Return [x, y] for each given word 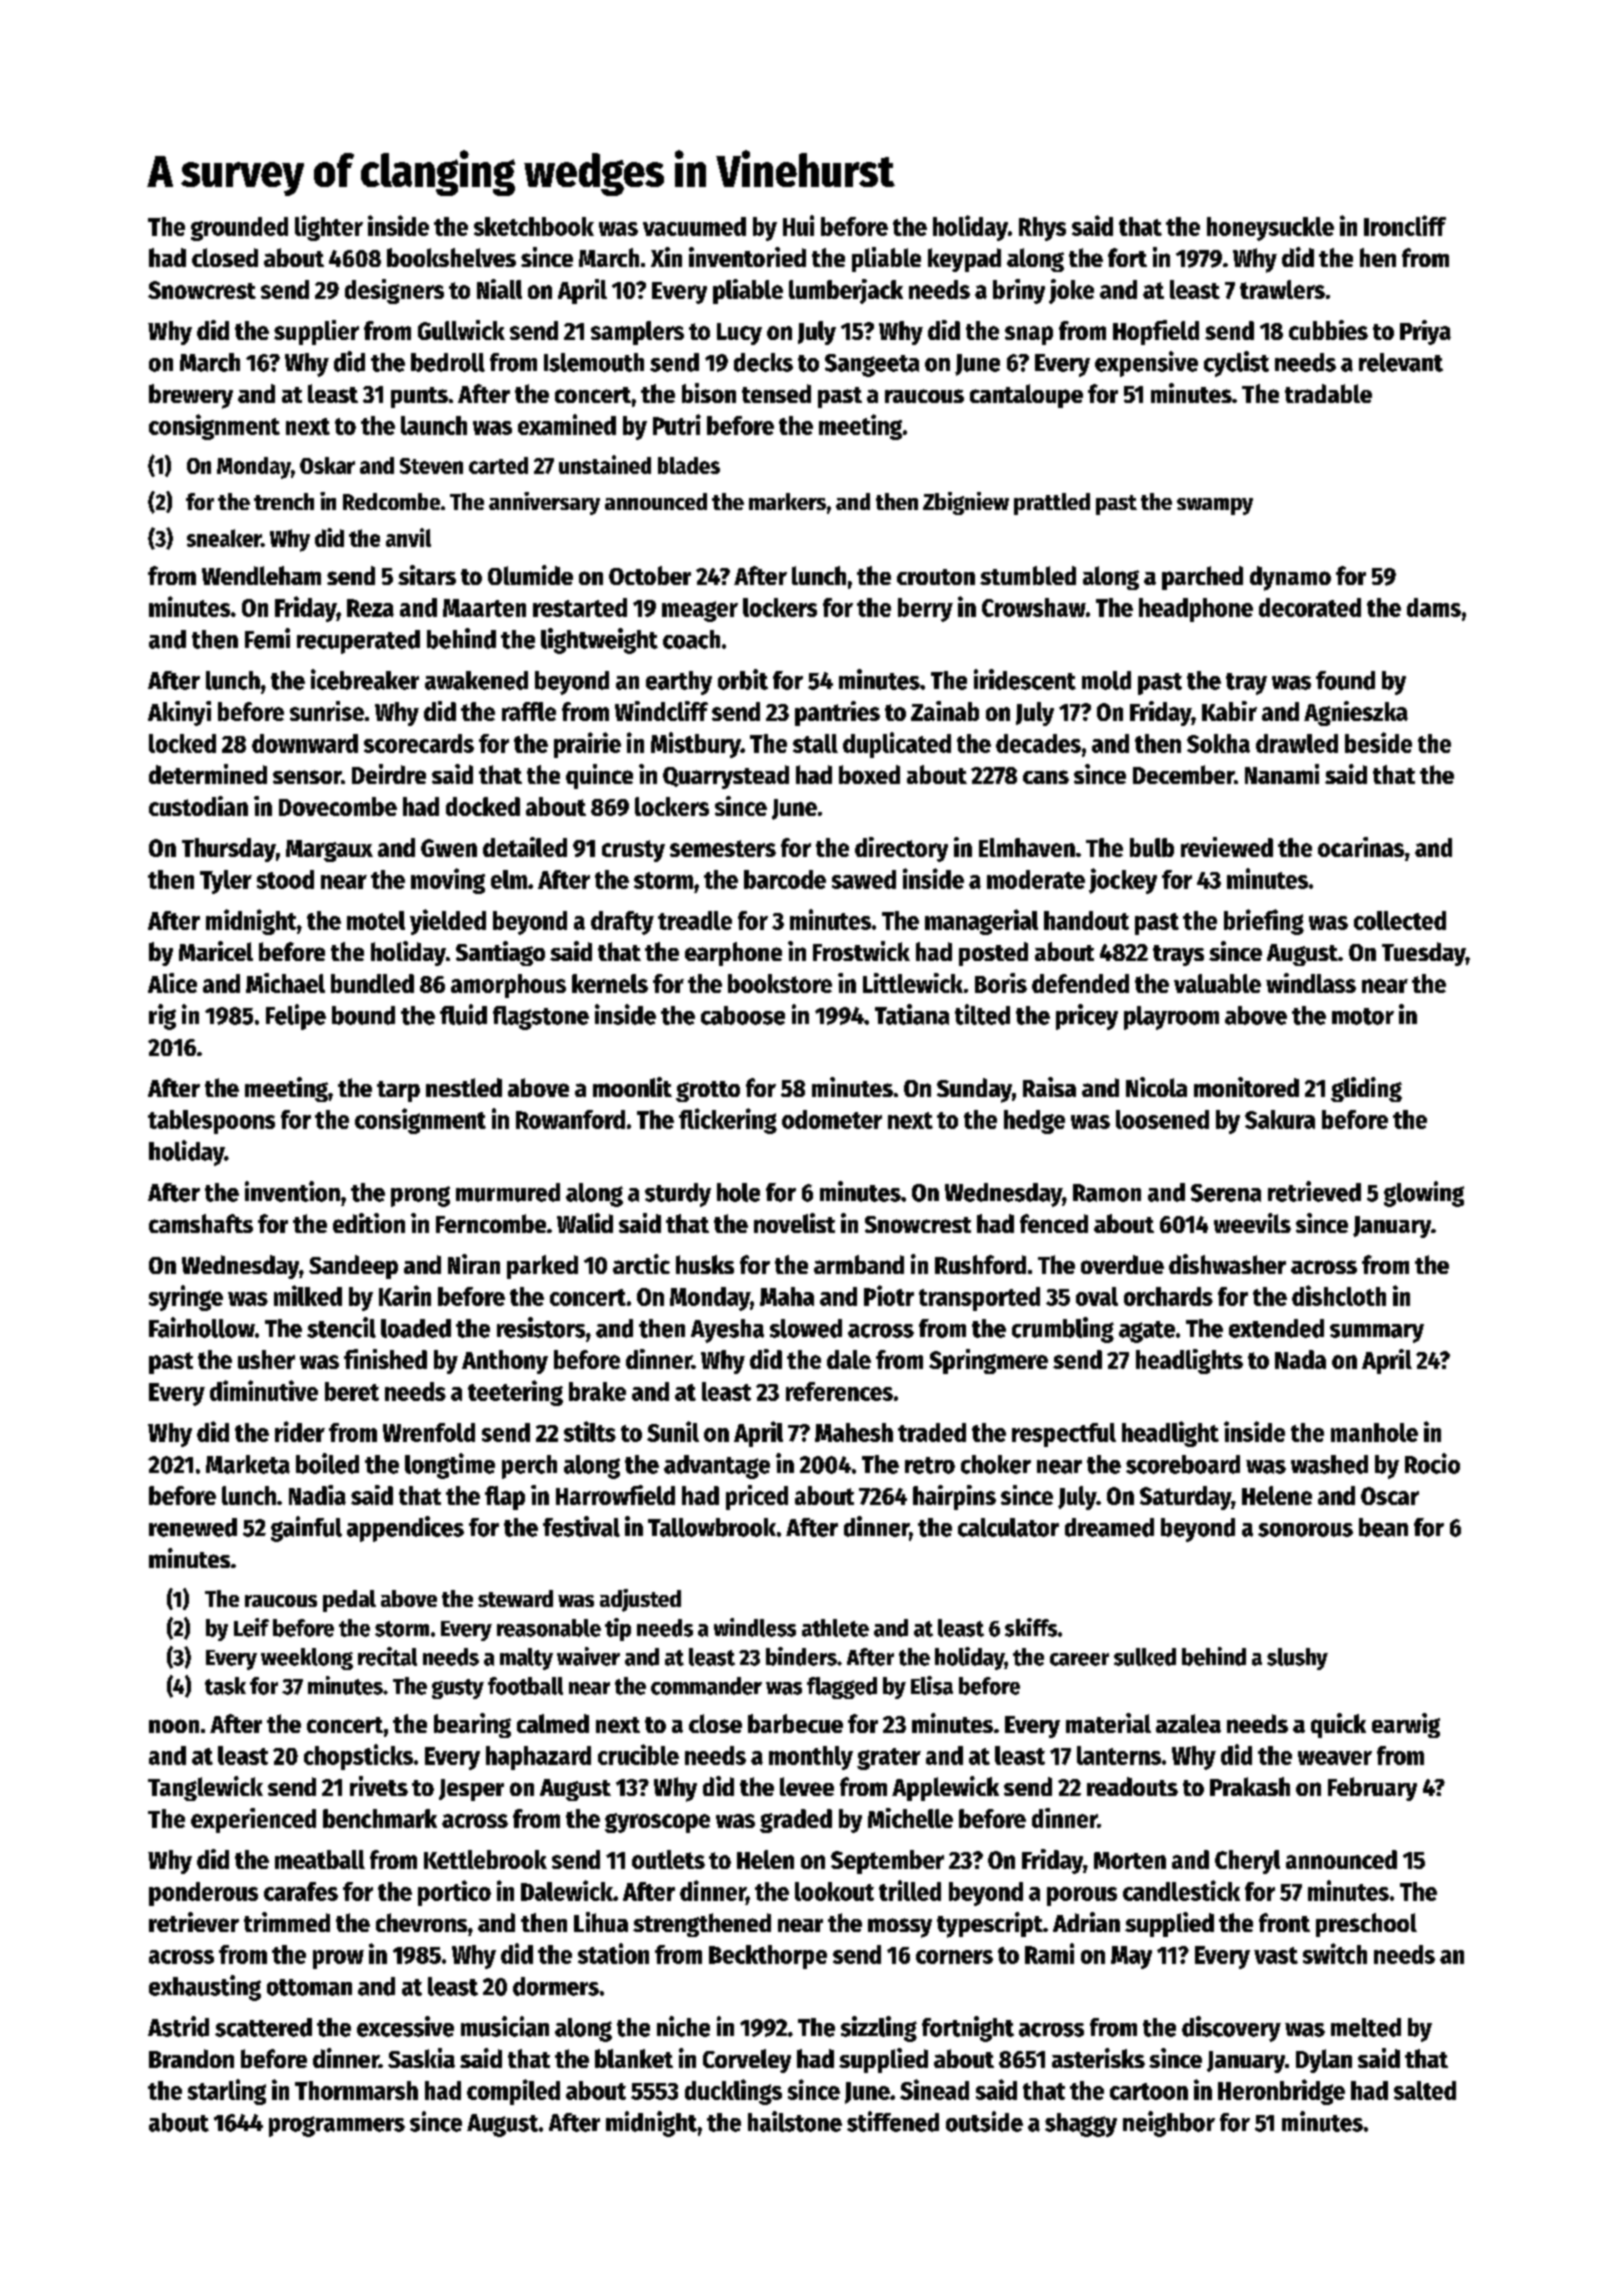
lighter [329, 228]
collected [1400, 920]
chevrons [421, 1922]
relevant [1401, 362]
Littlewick [913, 983]
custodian [198, 806]
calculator [1008, 1527]
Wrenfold [429, 1432]
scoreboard [1183, 1464]
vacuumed [694, 226]
